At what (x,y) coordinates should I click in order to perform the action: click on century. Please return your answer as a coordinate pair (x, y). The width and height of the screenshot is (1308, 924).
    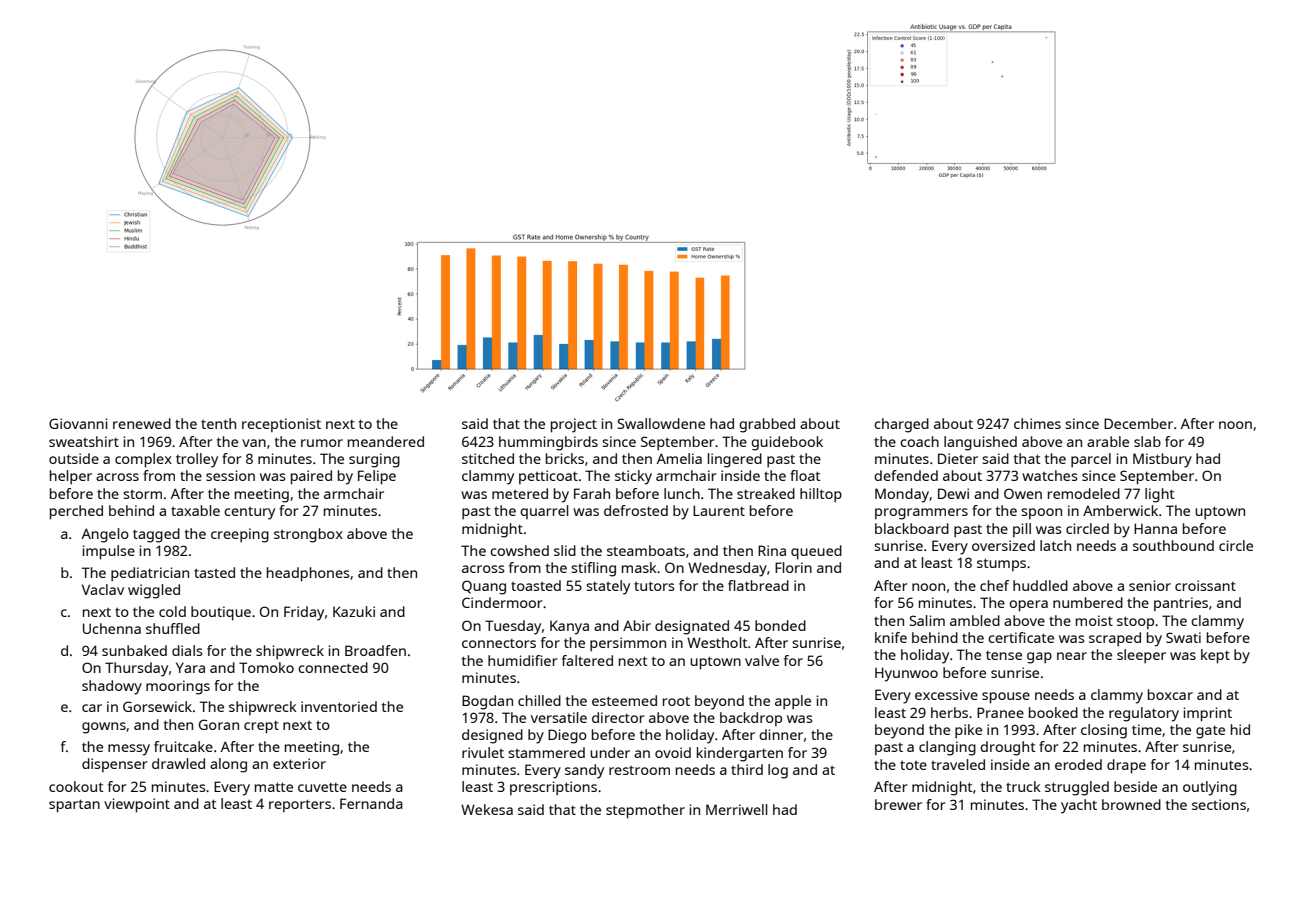
    Looking at the image, I should click on (249, 513).
